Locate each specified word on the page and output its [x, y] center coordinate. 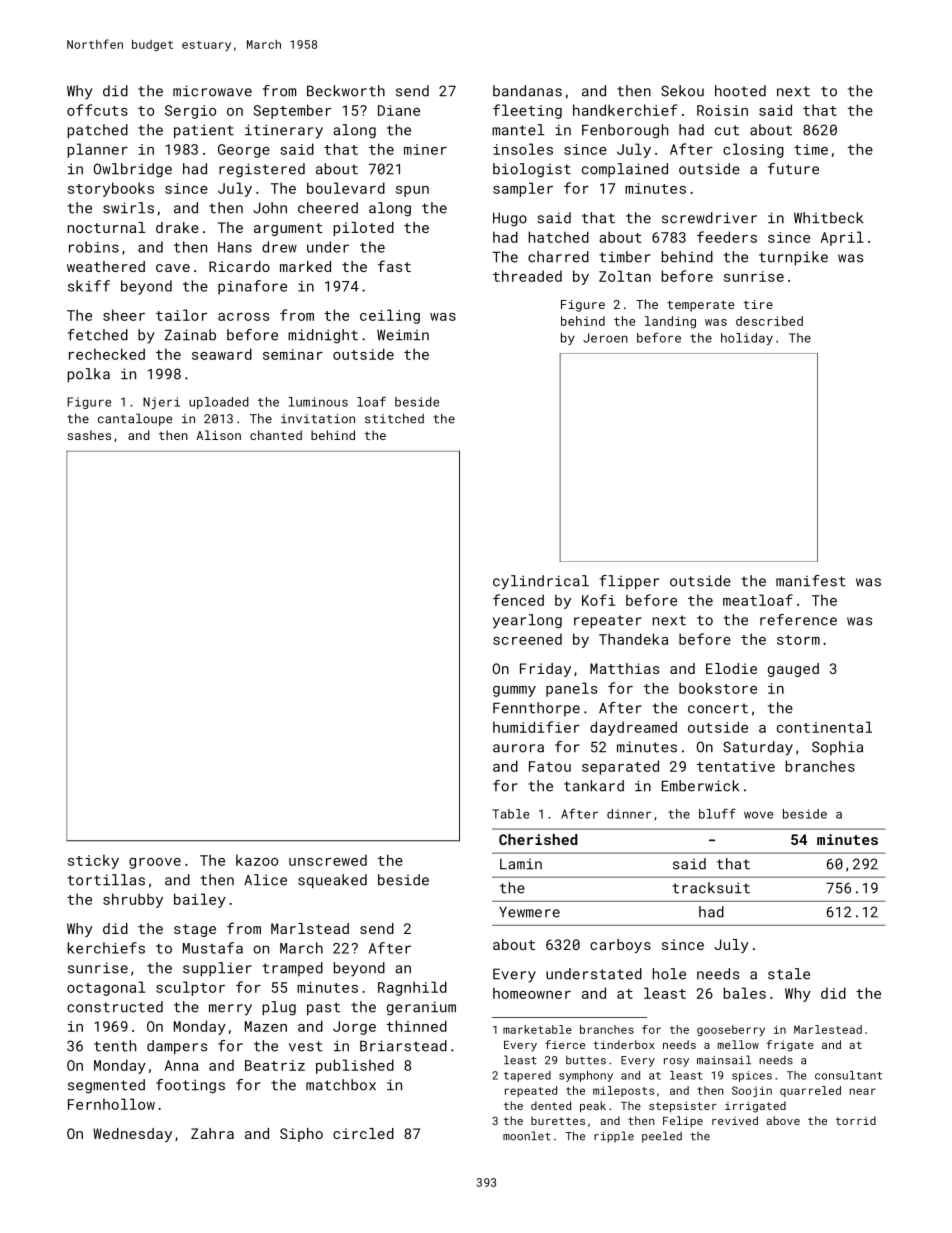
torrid [856, 1120]
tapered [527, 1076]
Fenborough [625, 131]
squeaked [332, 881]
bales [745, 993]
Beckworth [346, 91]
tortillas [106, 880]
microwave [212, 91]
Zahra [212, 1133]
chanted [276, 435]
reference [798, 620]
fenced [518, 600]
